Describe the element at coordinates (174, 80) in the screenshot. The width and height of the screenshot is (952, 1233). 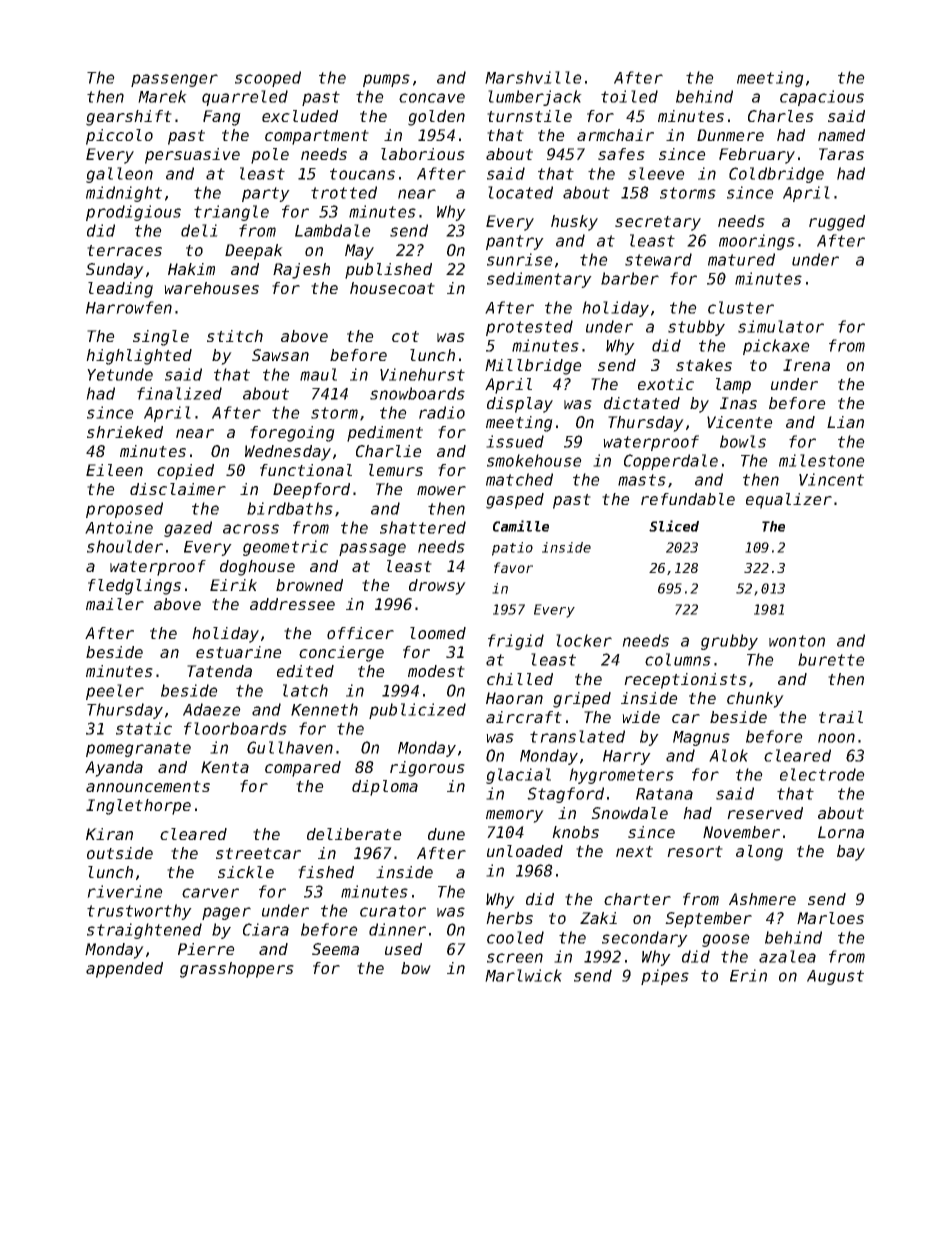
I see `passenger` at that location.
